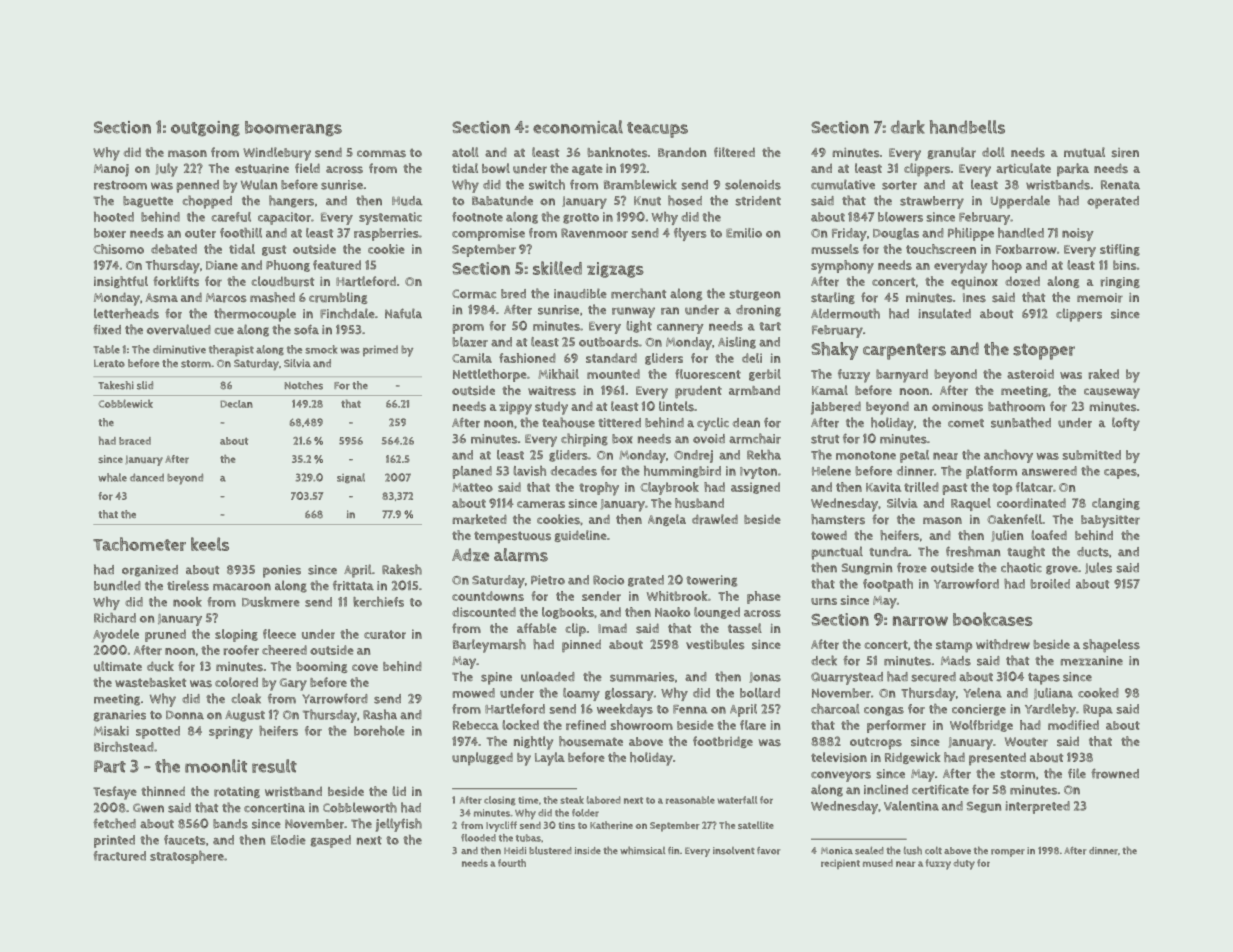 The image size is (1233, 952). Describe the element at coordinates (470, 555) in the page. I see `Adze` at that location.
